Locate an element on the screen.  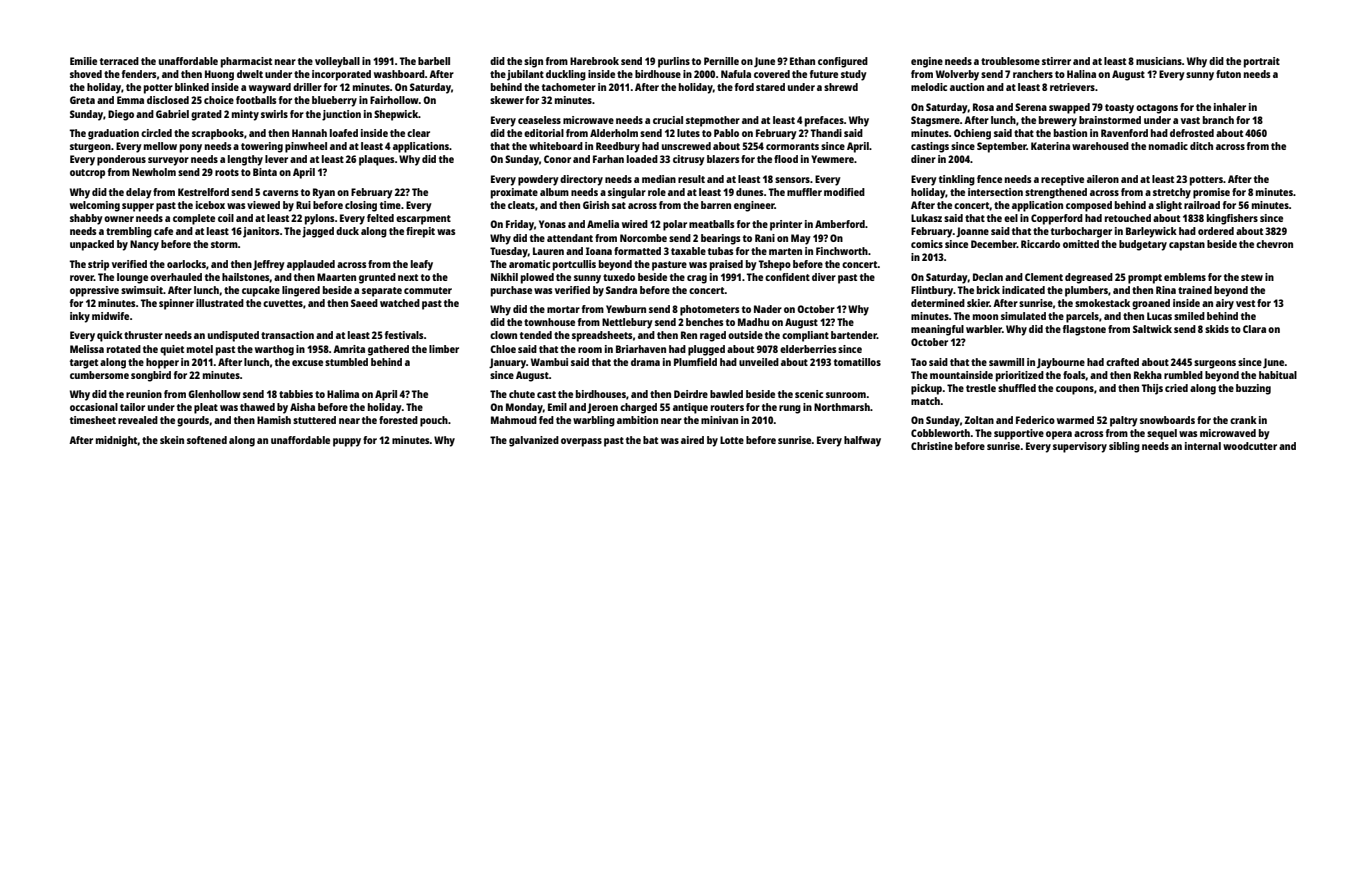
benches is located at coordinates (705, 322).
